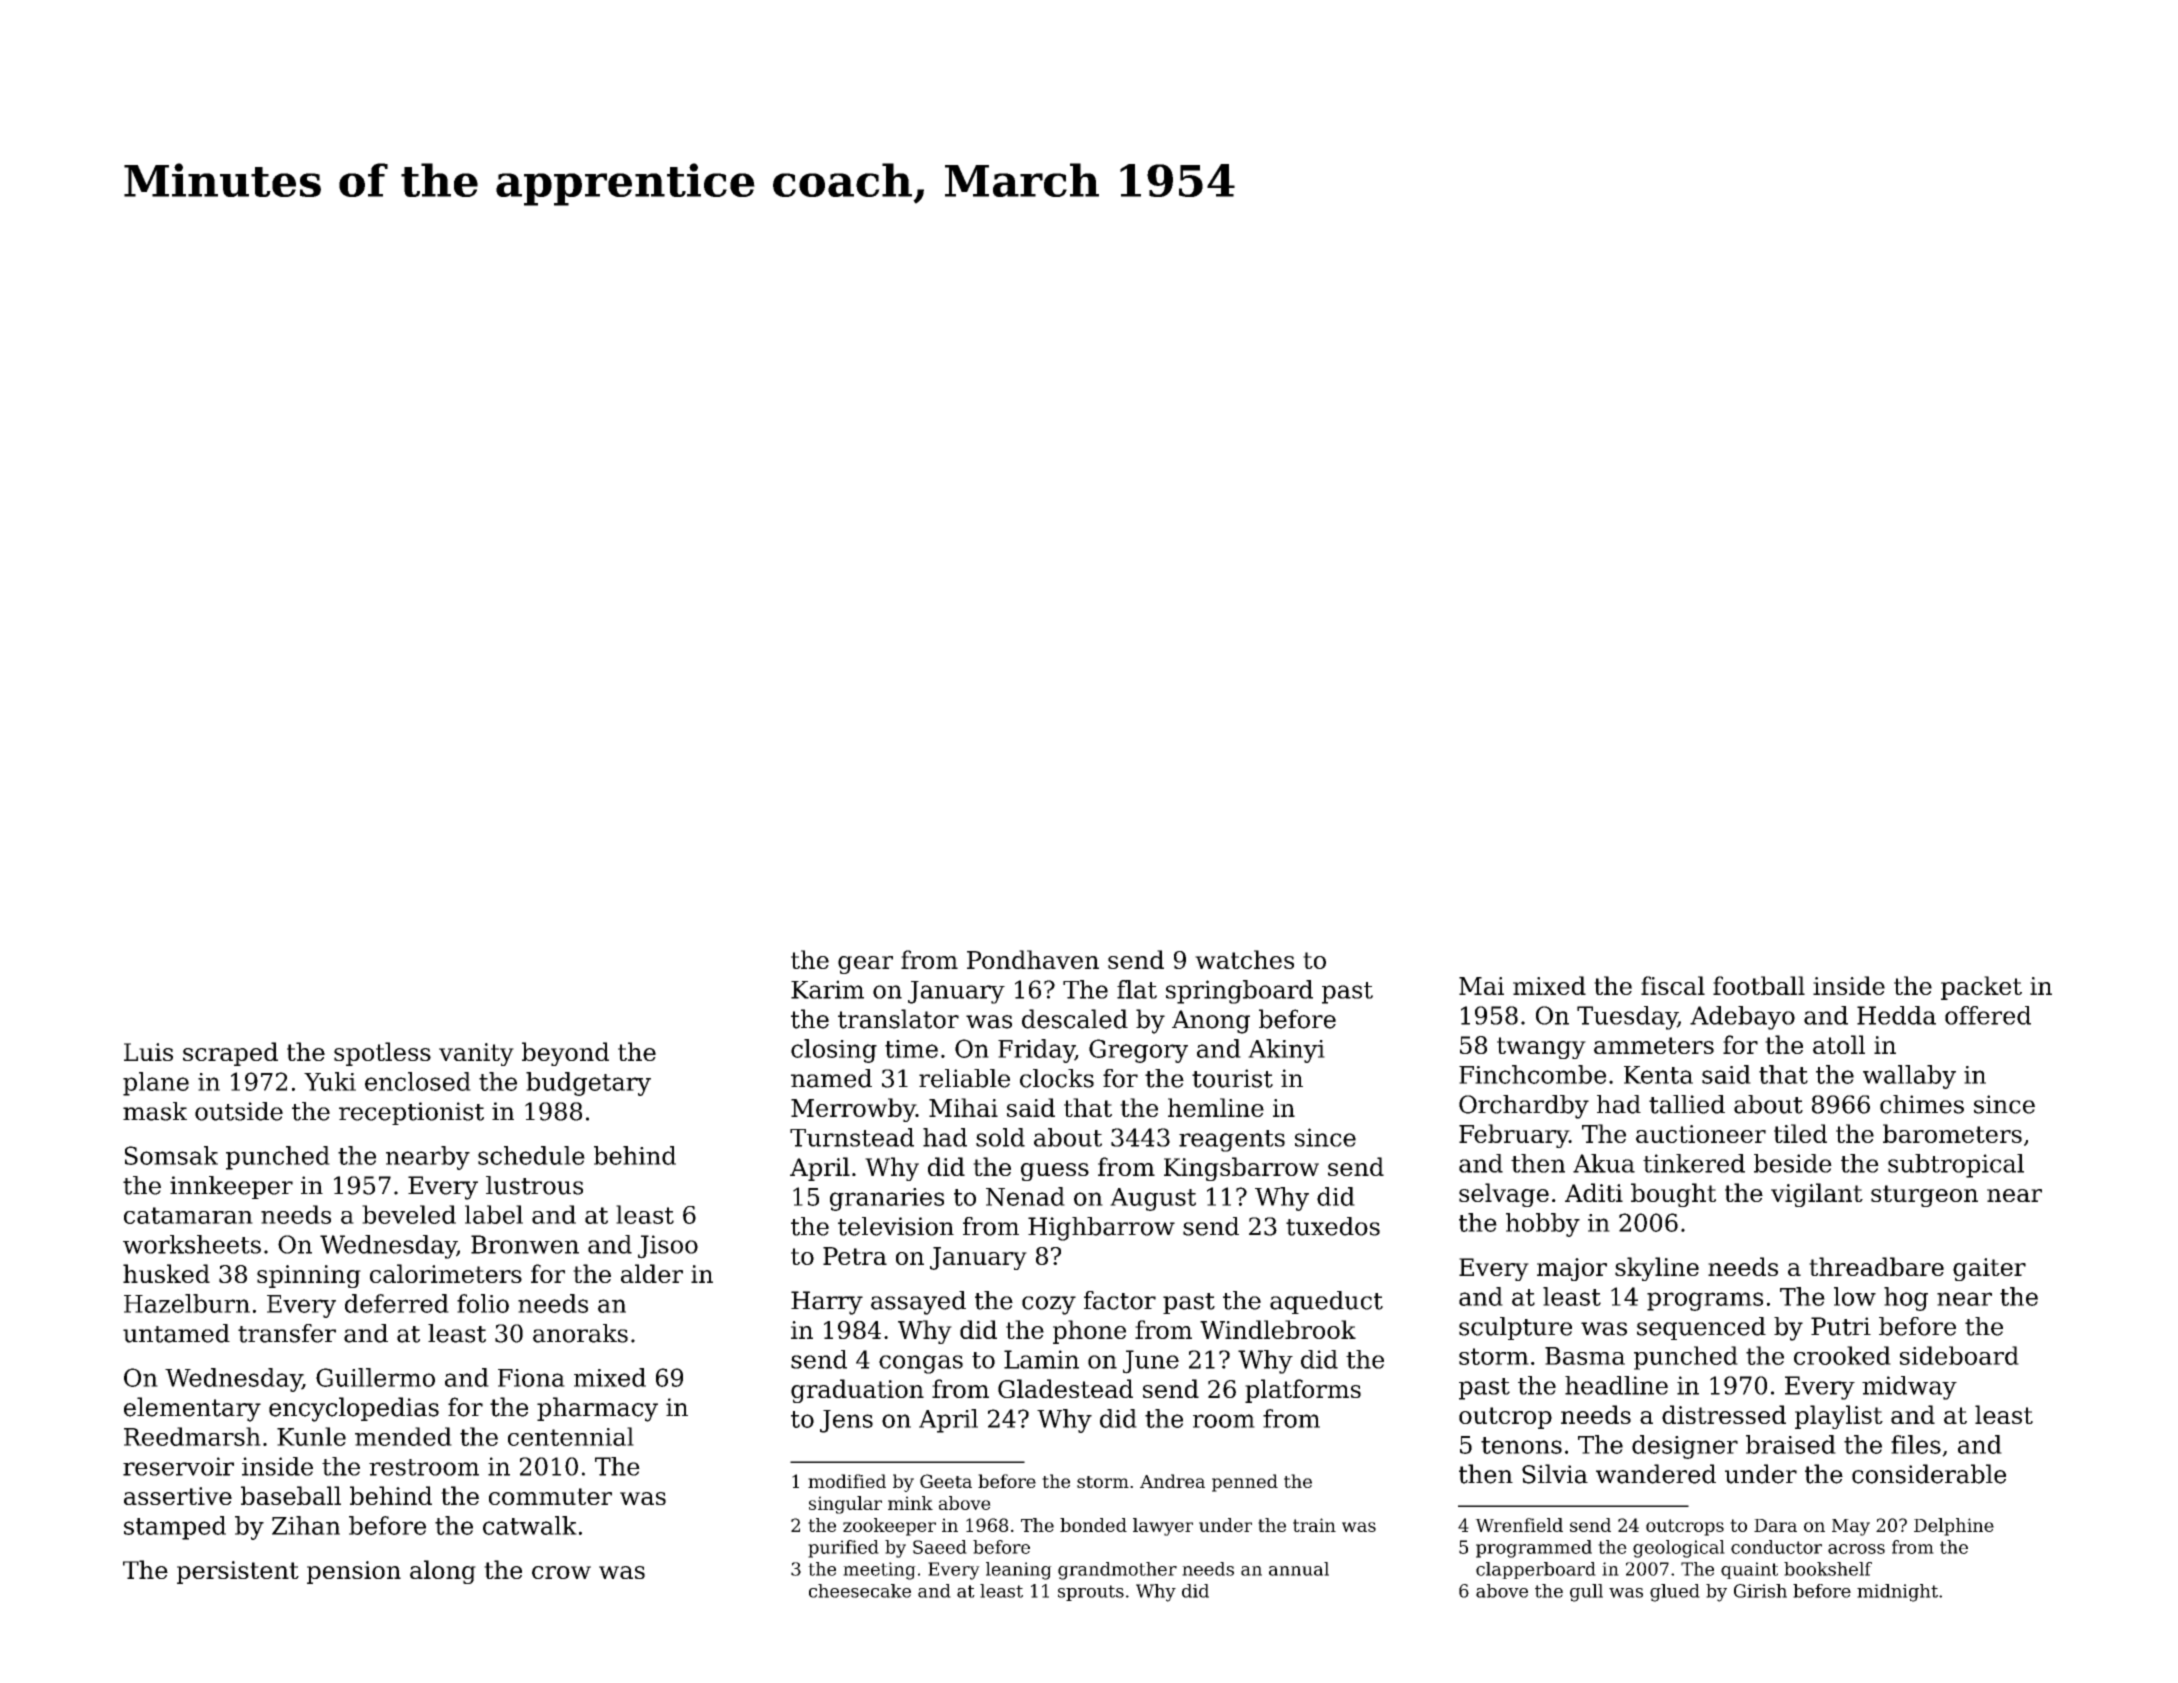 This screenshot has height=1683, width=2178. I want to click on schedule, so click(531, 1155).
